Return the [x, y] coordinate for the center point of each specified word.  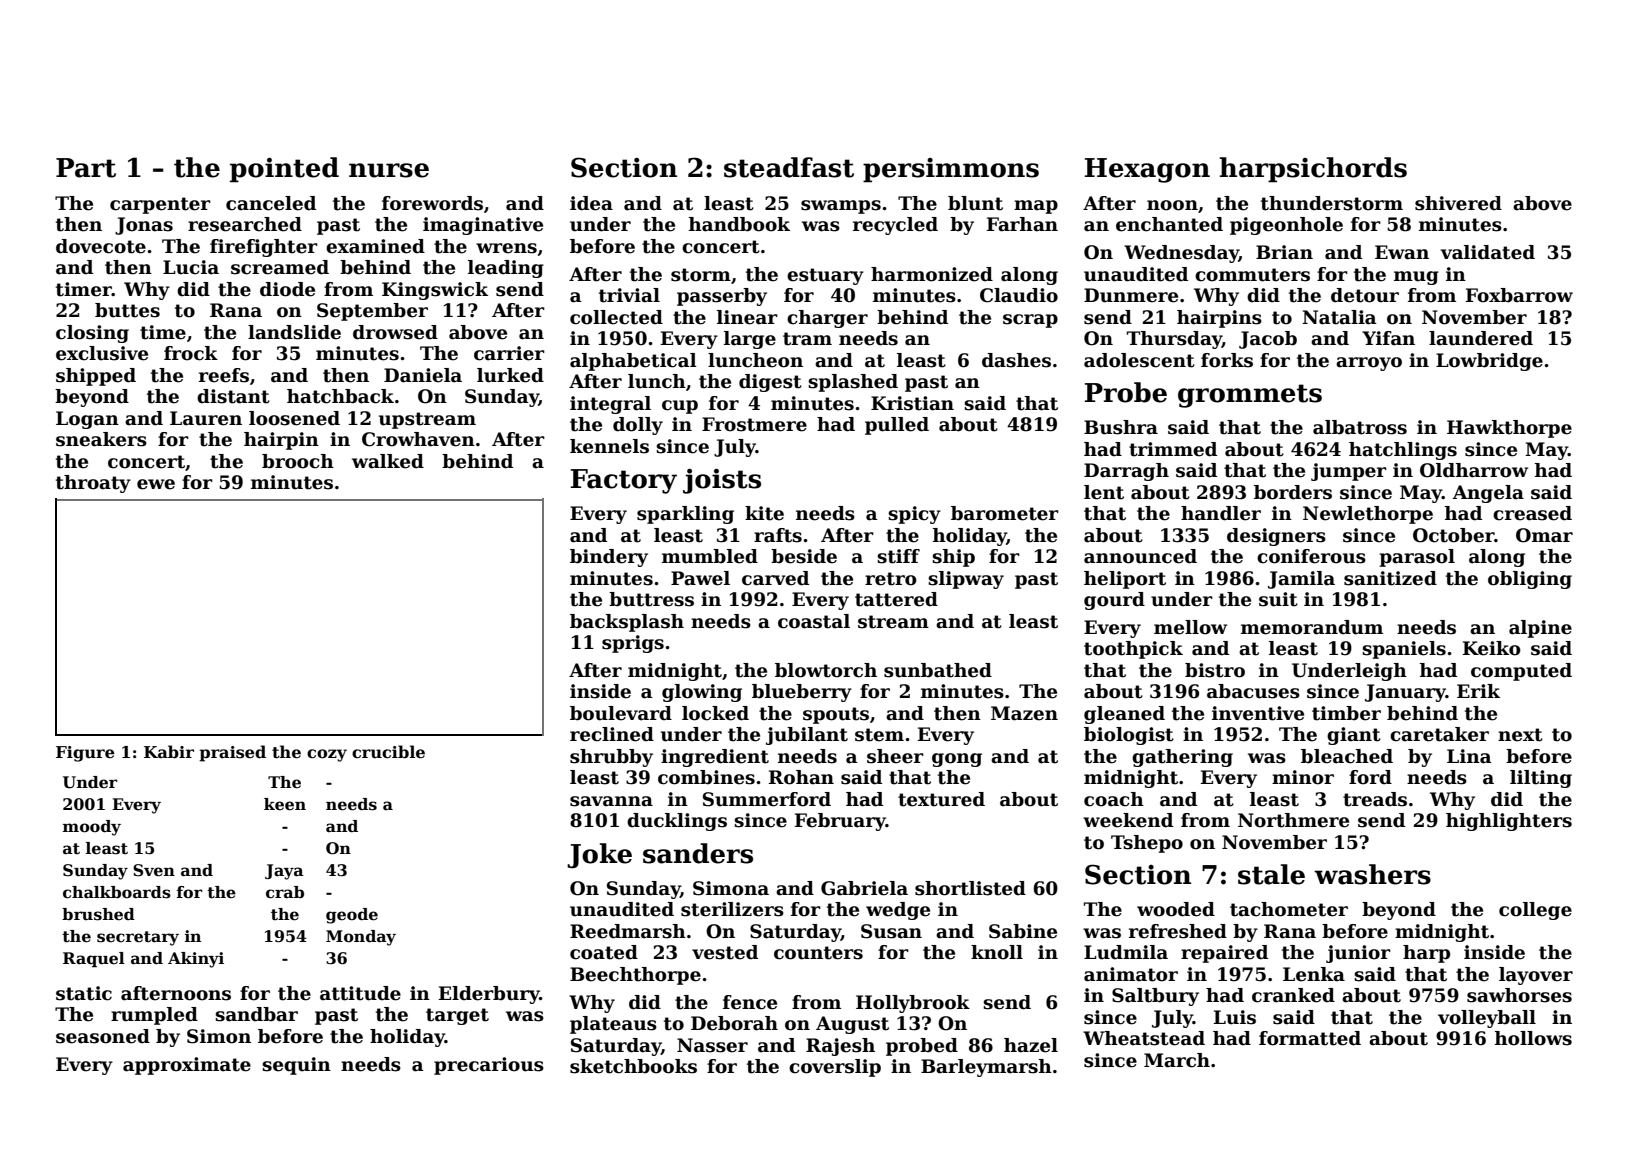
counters [818, 953]
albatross [1360, 427]
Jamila [1301, 580]
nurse [389, 170]
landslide [294, 332]
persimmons [951, 170]
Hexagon [1147, 170]
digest [770, 383]
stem [879, 735]
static [84, 993]
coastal [814, 621]
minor [1303, 777]
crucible [388, 752]
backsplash [627, 623]
